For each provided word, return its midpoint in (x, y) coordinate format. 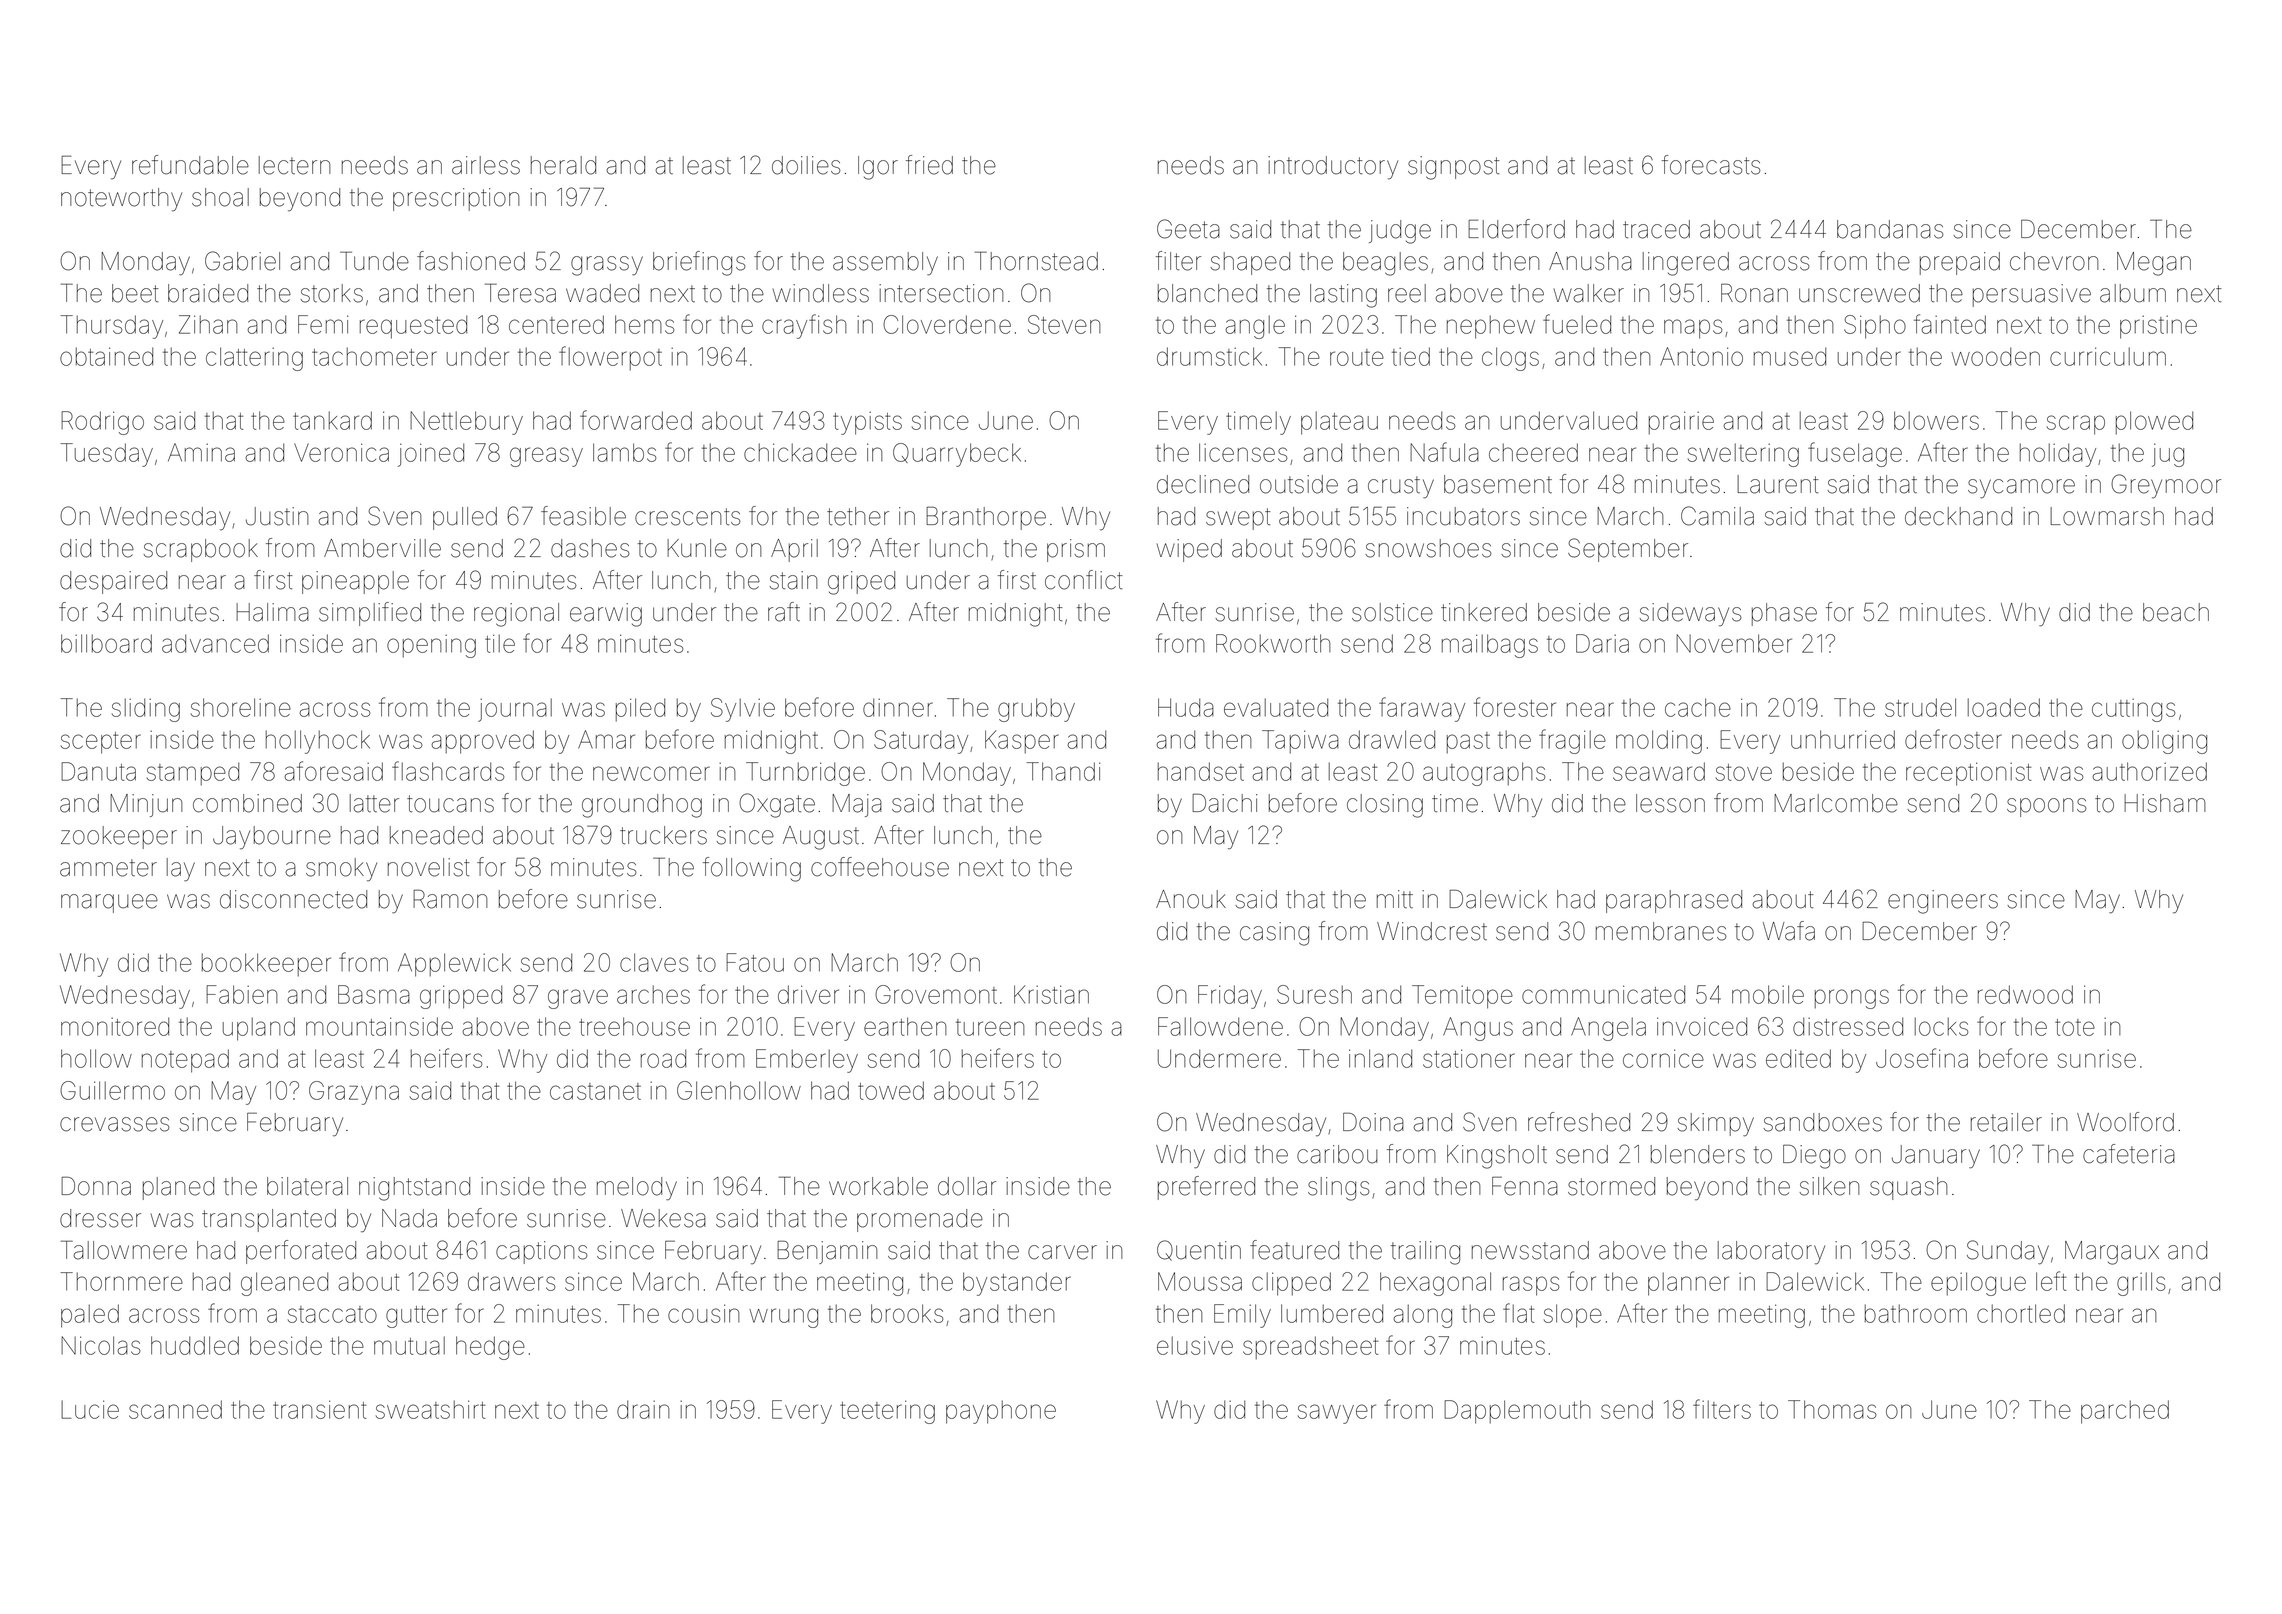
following (752, 869)
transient (319, 1409)
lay (181, 870)
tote (2075, 1027)
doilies (806, 165)
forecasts (1711, 165)
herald (563, 165)
